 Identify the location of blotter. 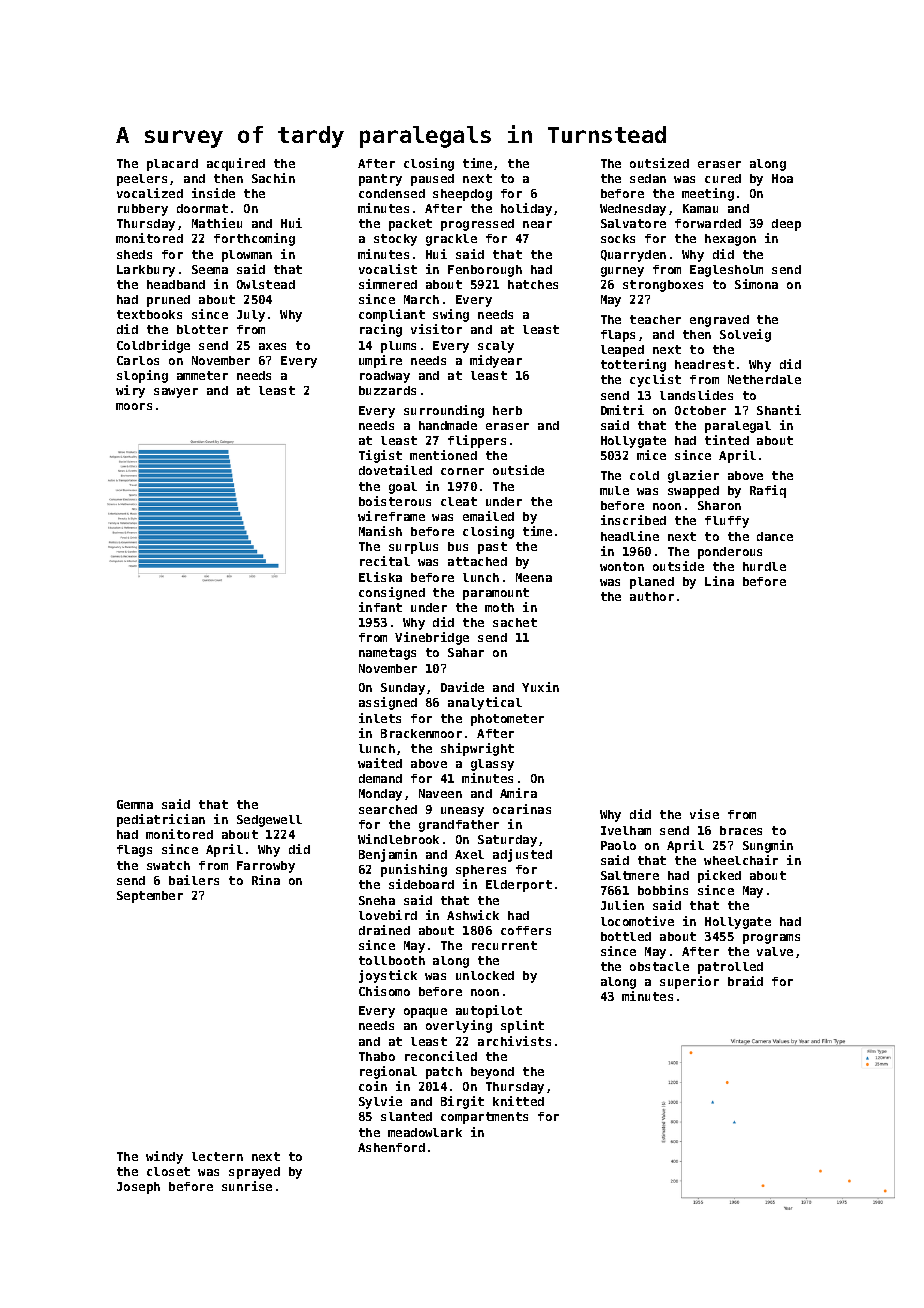
(202, 329).
